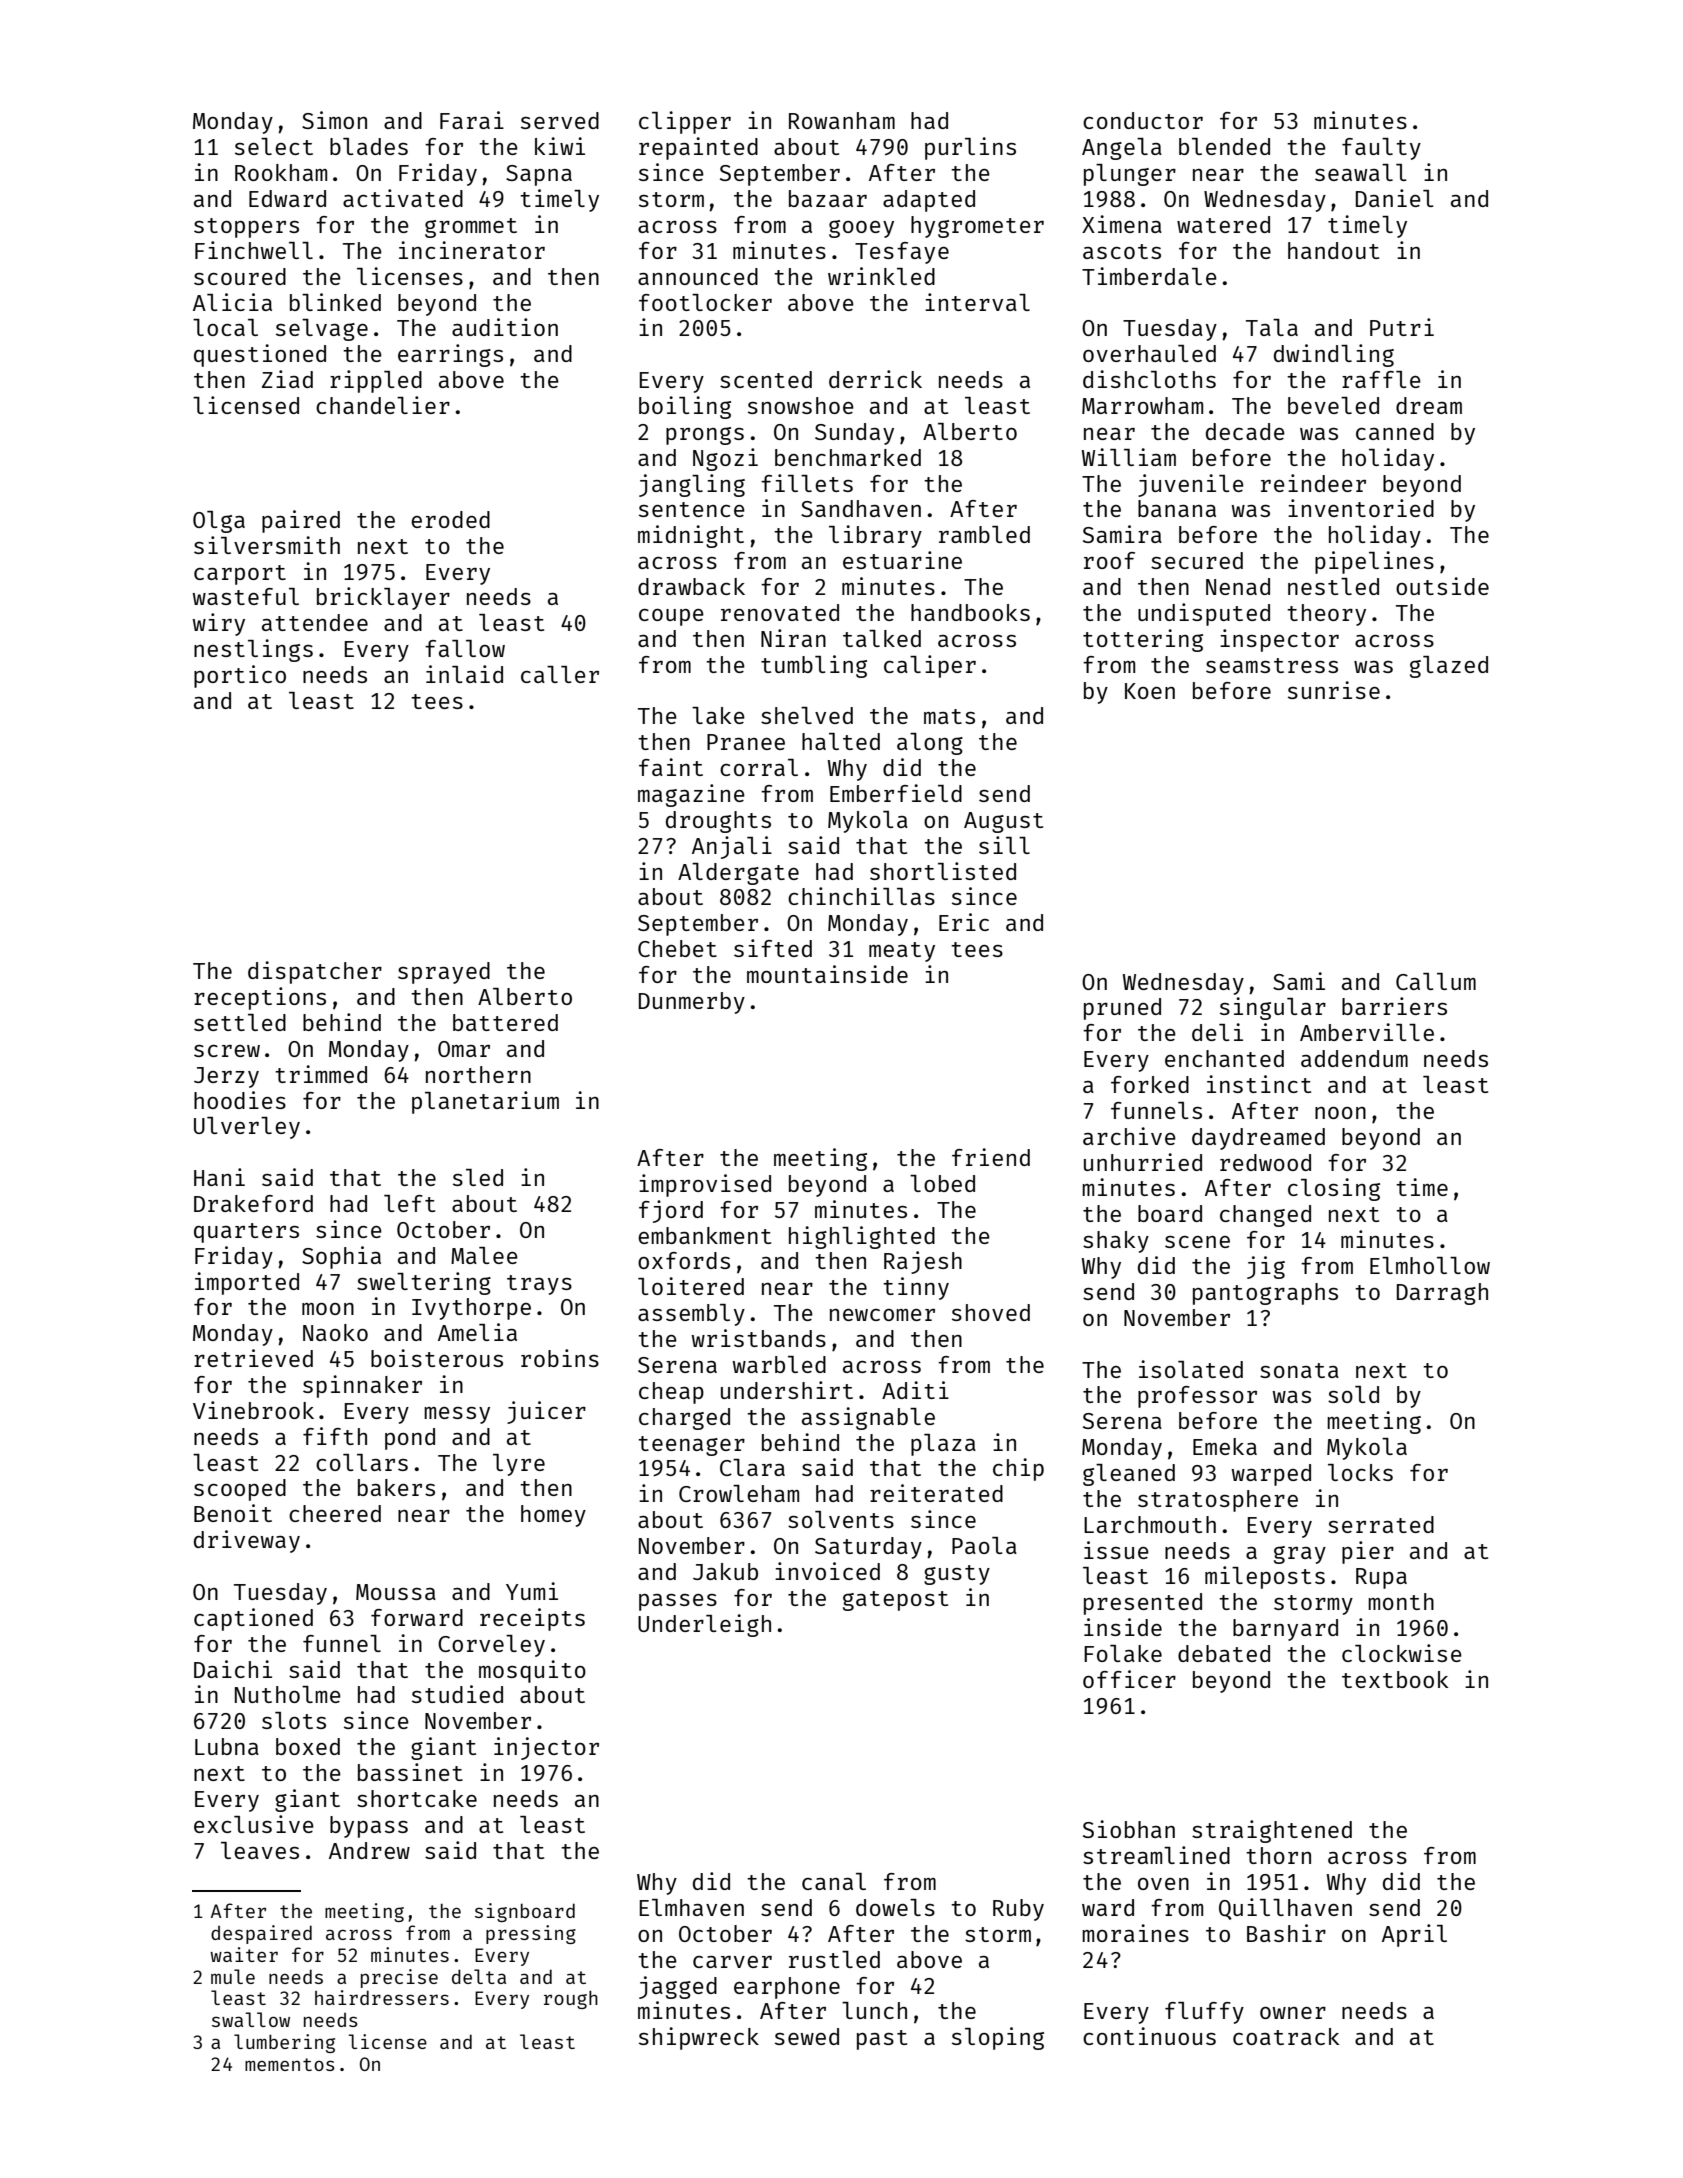 The width and height of the page is (1683, 2178). What do you see at coordinates (290, 2064) in the page?
I see `mementos` at bounding box center [290, 2064].
